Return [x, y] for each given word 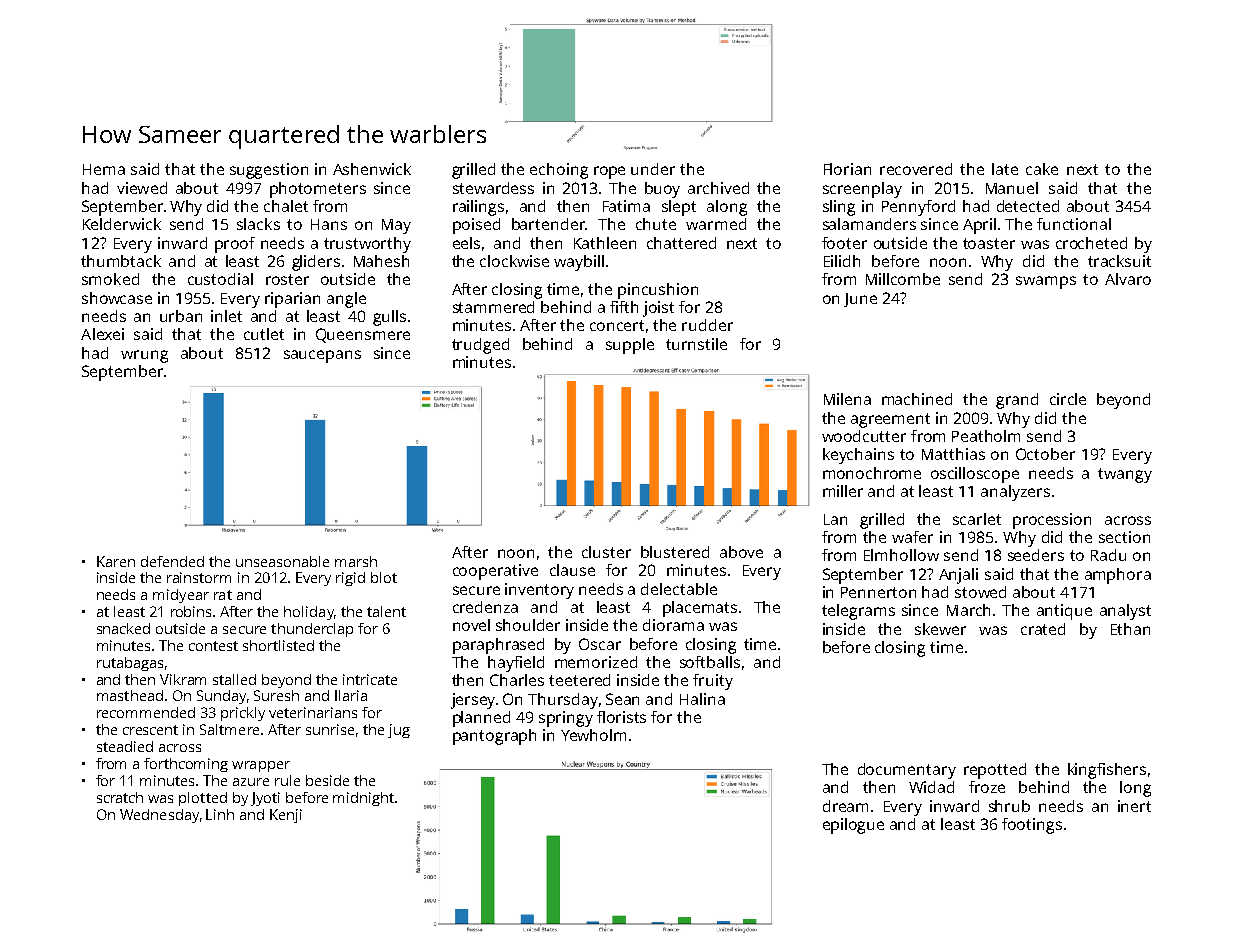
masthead [130, 695]
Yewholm [593, 735]
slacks [258, 224]
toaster [989, 243]
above [741, 552]
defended [172, 561]
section [1124, 537]
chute [656, 224]
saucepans [322, 356]
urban [181, 316]
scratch [120, 797]
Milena [847, 399]
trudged [480, 346]
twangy [1125, 475]
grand [1017, 401]
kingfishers [1107, 771]
